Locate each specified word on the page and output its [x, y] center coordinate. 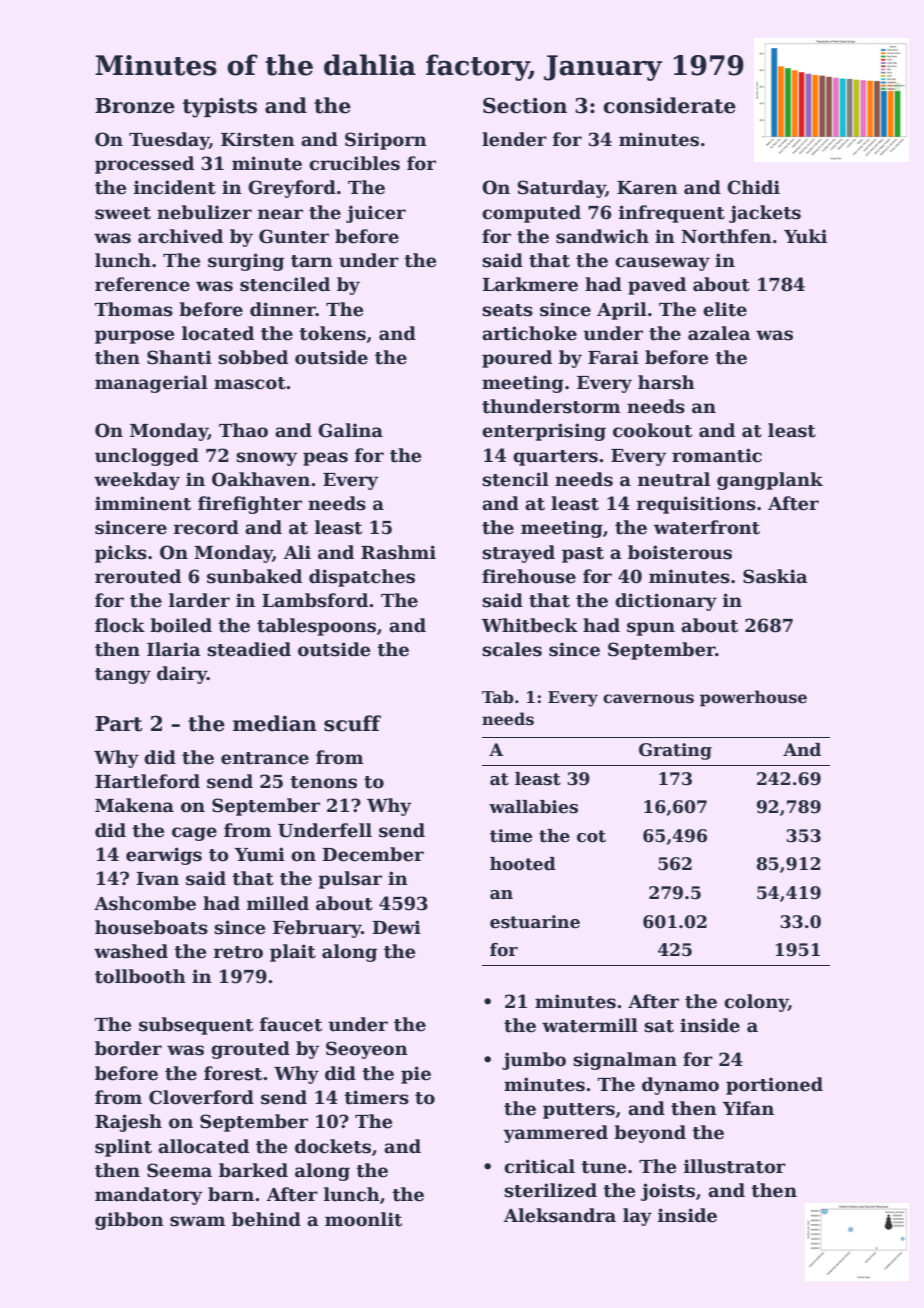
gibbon [129, 1221]
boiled [181, 625]
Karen [647, 188]
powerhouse [753, 698]
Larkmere [530, 284]
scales [512, 649]
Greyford [292, 189]
